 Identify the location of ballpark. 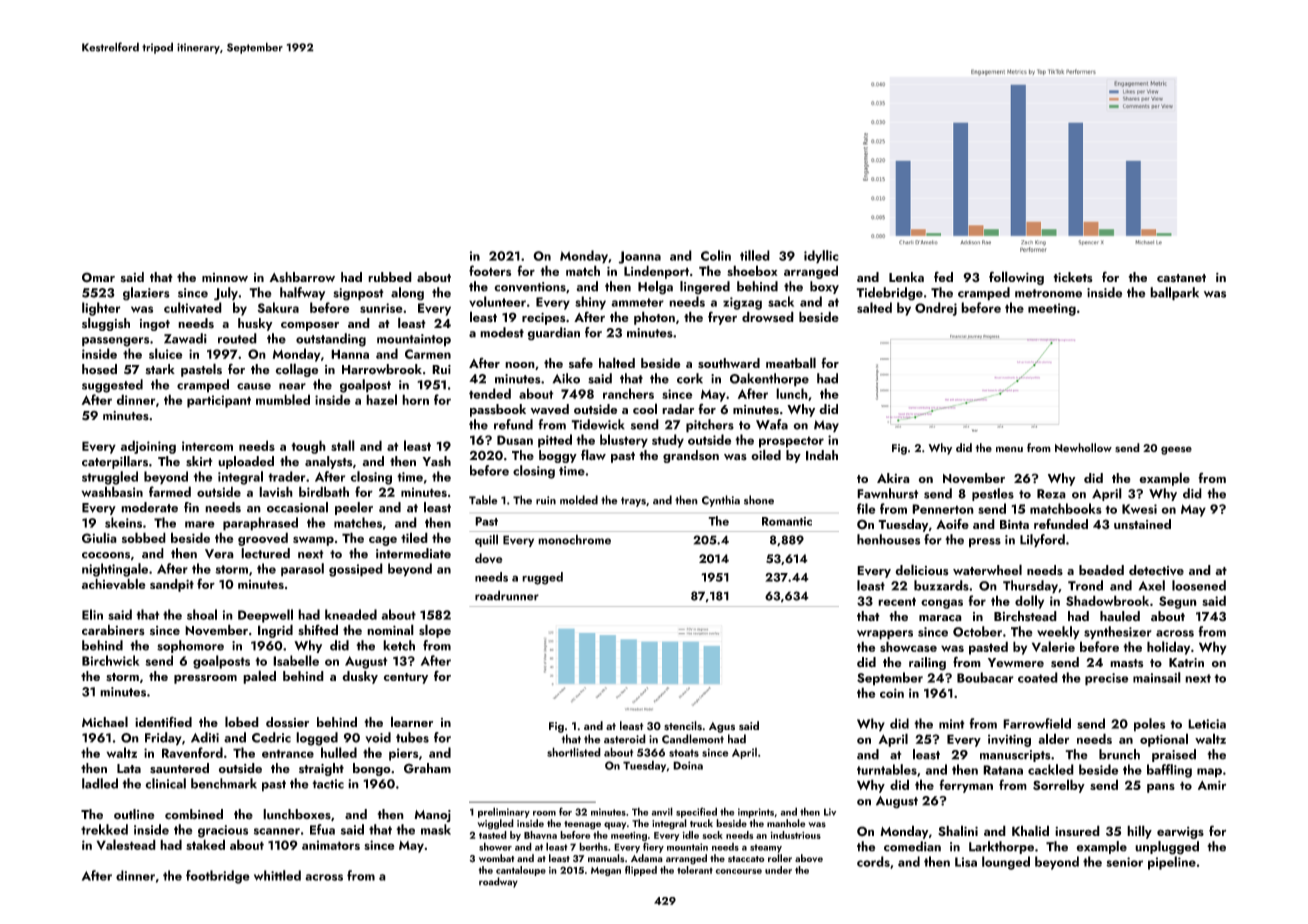
(1174, 294).
